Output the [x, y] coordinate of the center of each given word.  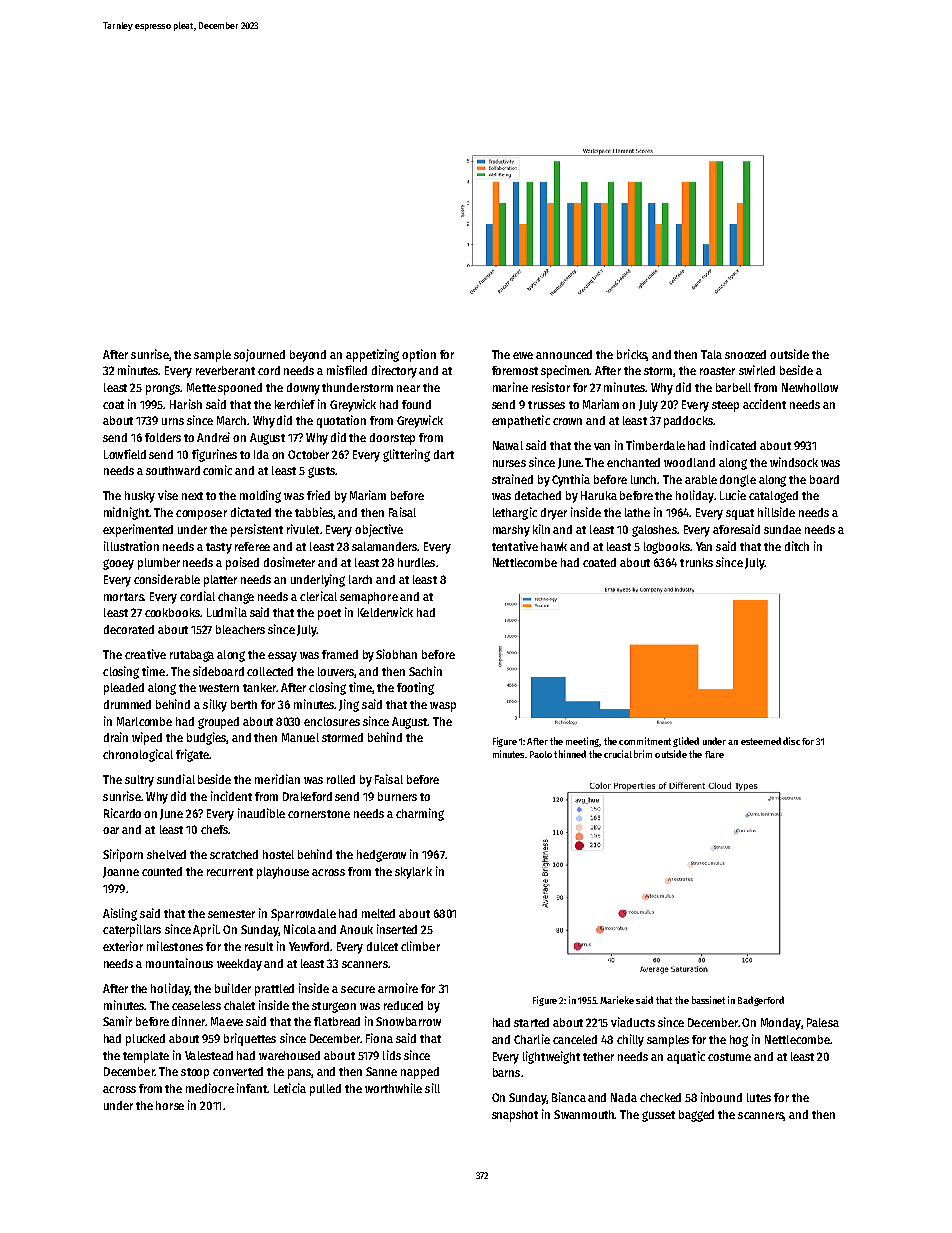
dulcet [382, 946]
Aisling [120, 914]
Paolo [541, 754]
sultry [139, 781]
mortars [124, 597]
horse [170, 1105]
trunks [696, 562]
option [419, 355]
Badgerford [761, 1001]
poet [329, 614]
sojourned [259, 355]
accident [764, 404]
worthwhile [393, 1088]
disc [791, 741]
